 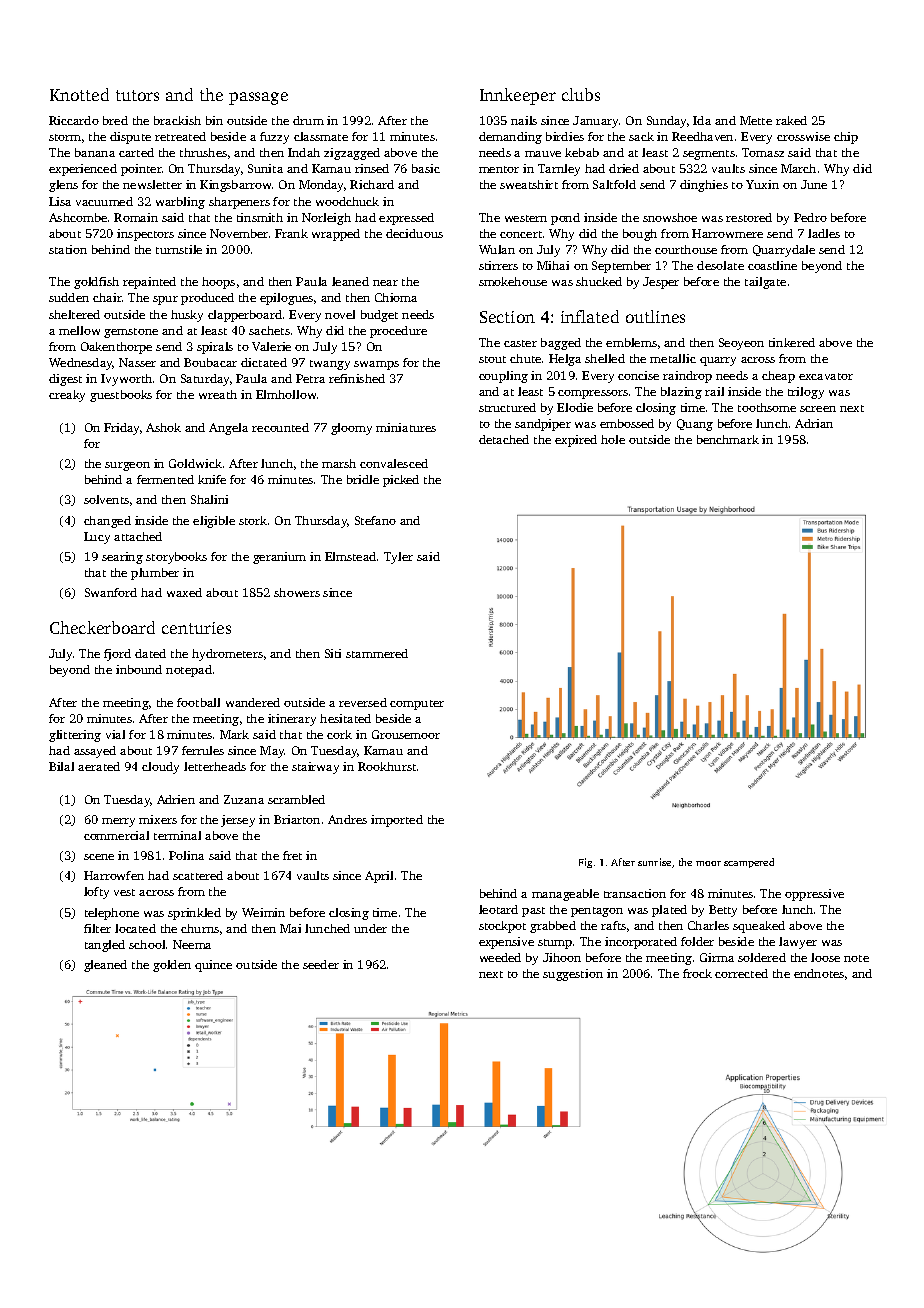 I want to click on computer, so click(x=417, y=705).
